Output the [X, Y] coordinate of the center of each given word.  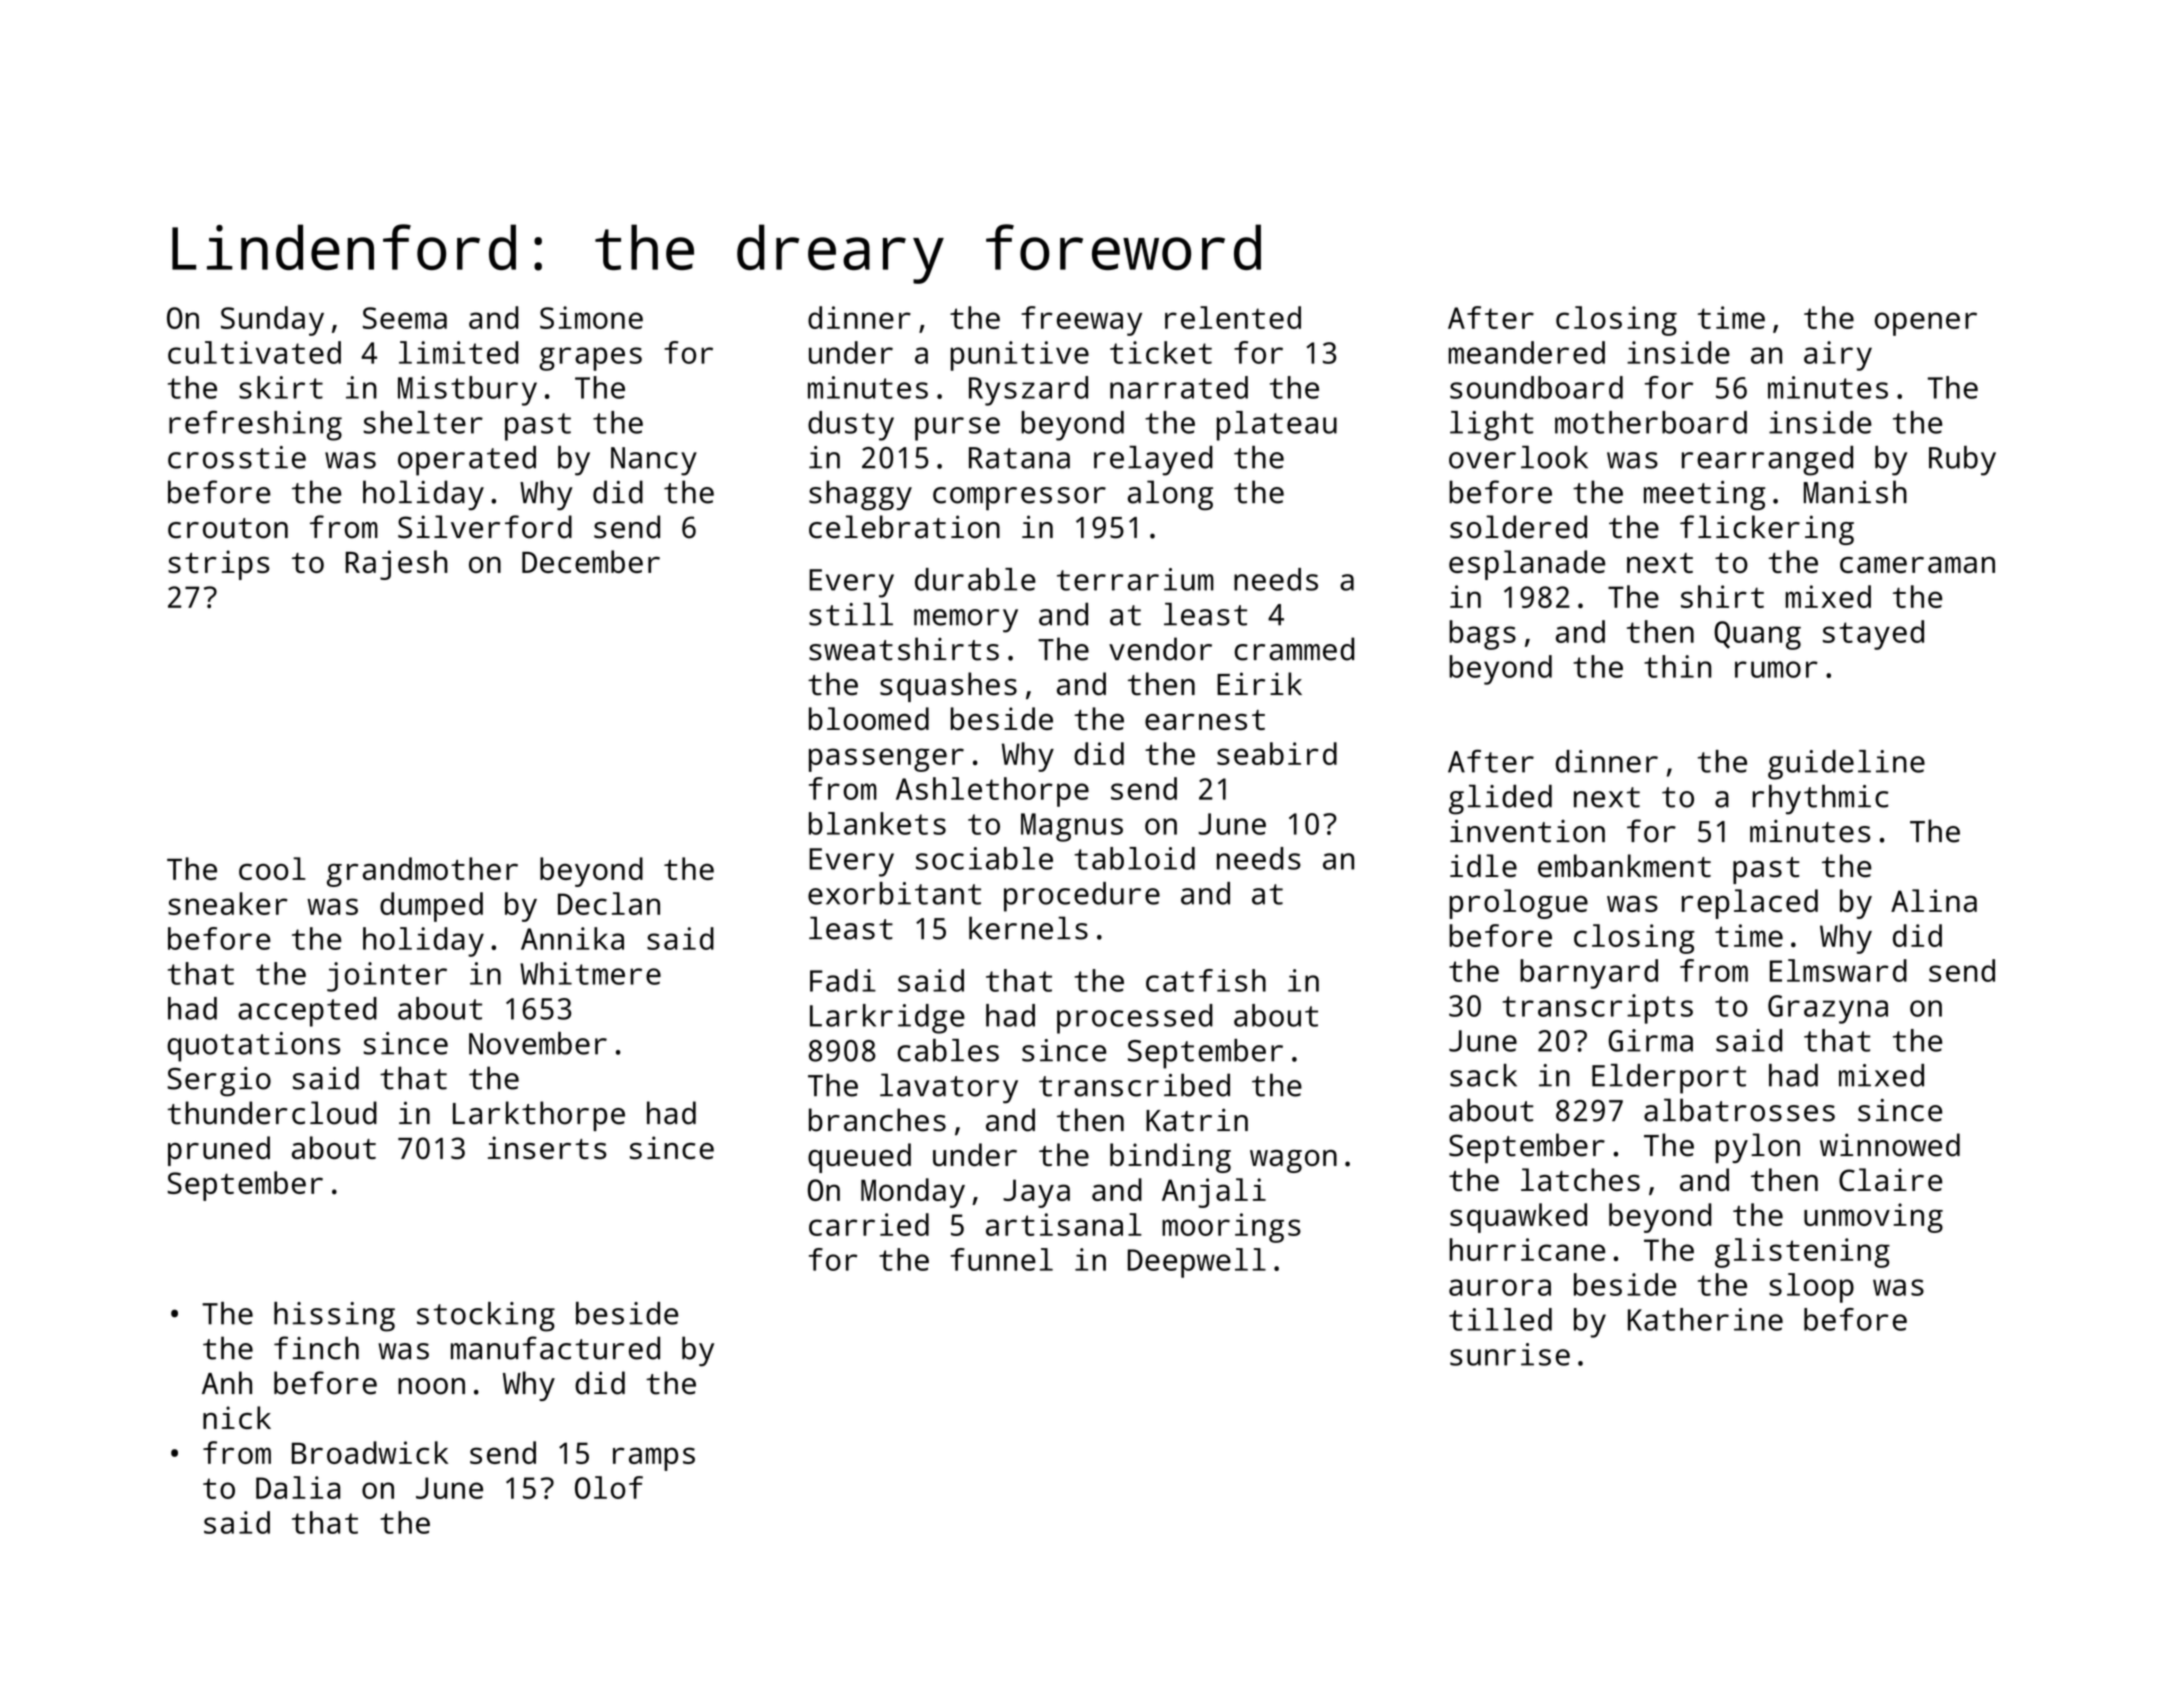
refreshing [255, 426]
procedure [1082, 897]
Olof [609, 1487]
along [1170, 495]
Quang [1757, 635]
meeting [1704, 495]
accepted [307, 1012]
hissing [334, 1317]
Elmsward [1838, 970]
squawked [1518, 1218]
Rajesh [397, 565]
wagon [1293, 1161]
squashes [948, 687]
